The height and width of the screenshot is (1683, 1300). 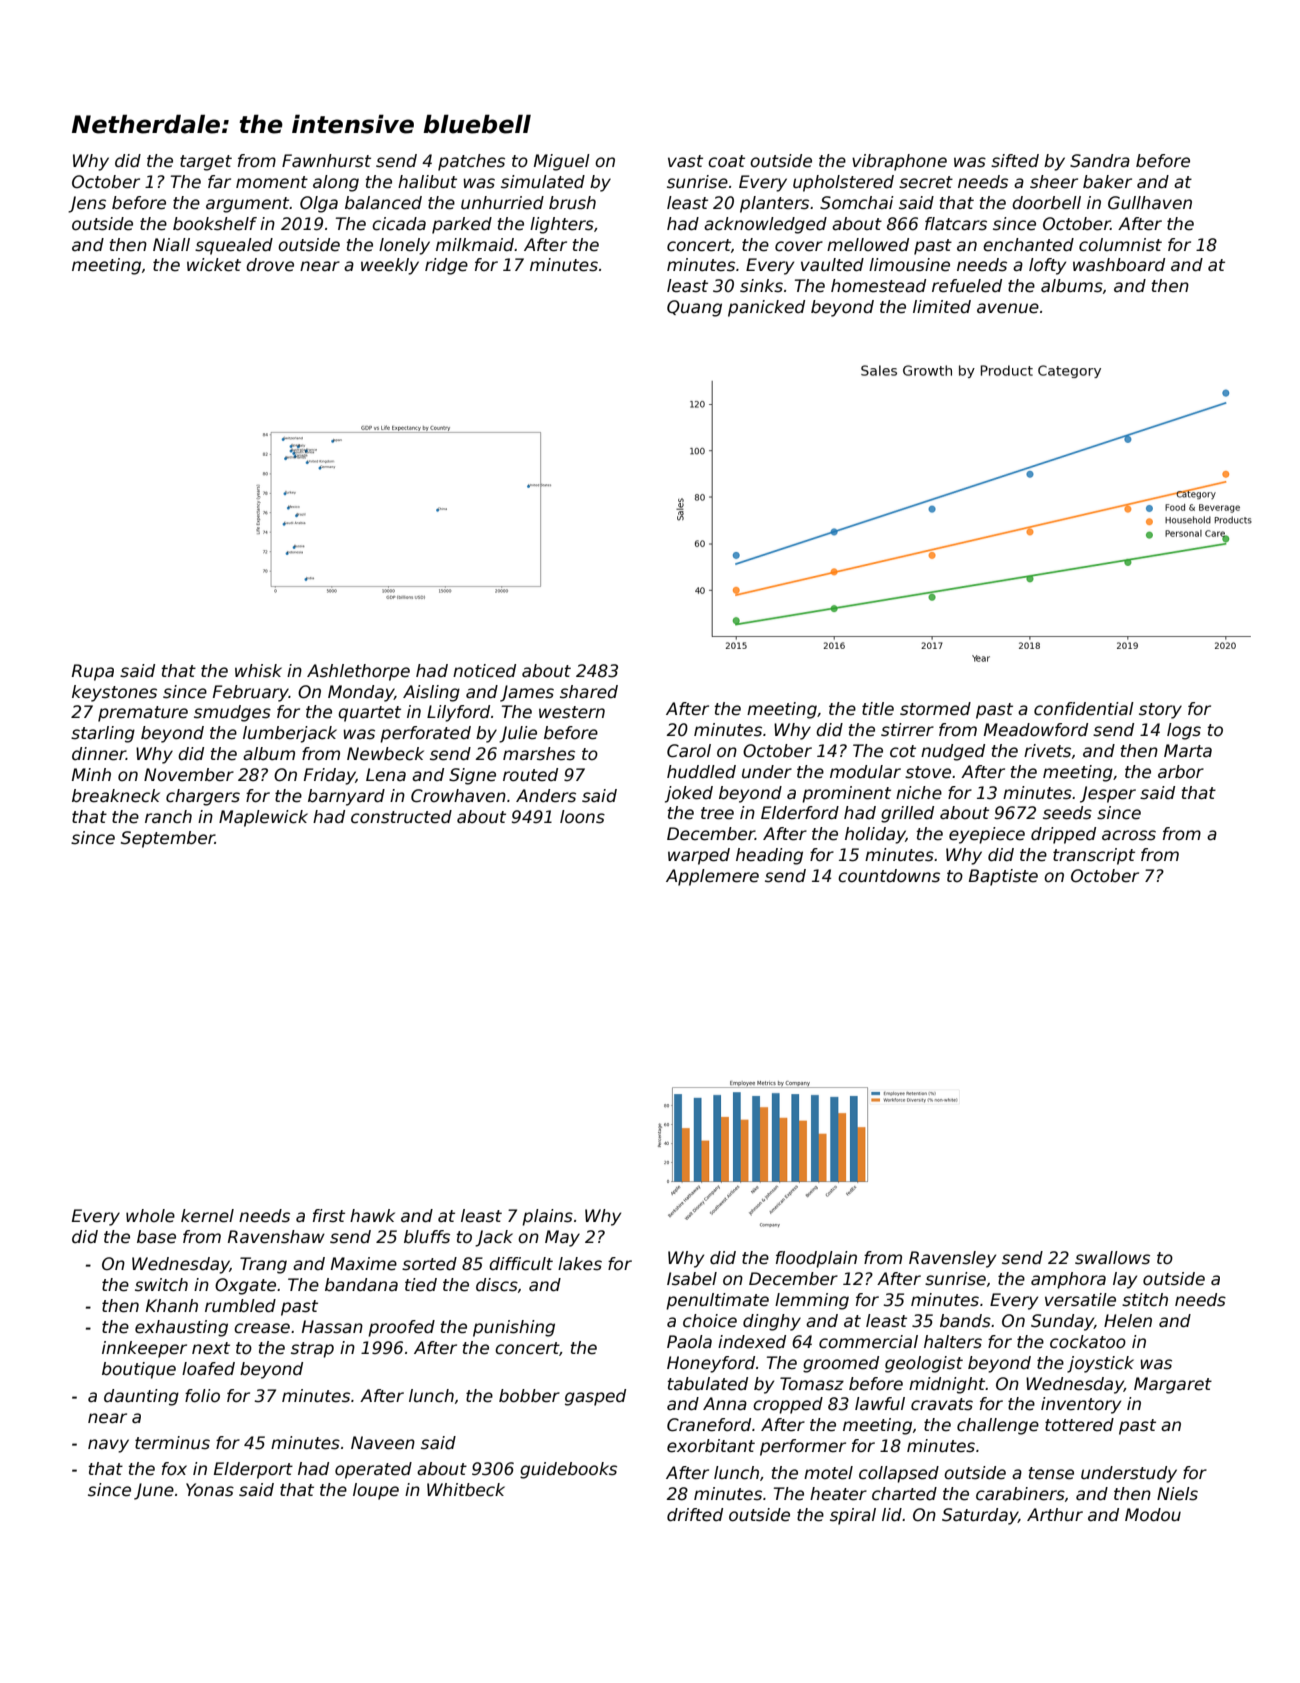 I want to click on loupe, so click(x=376, y=1491).
